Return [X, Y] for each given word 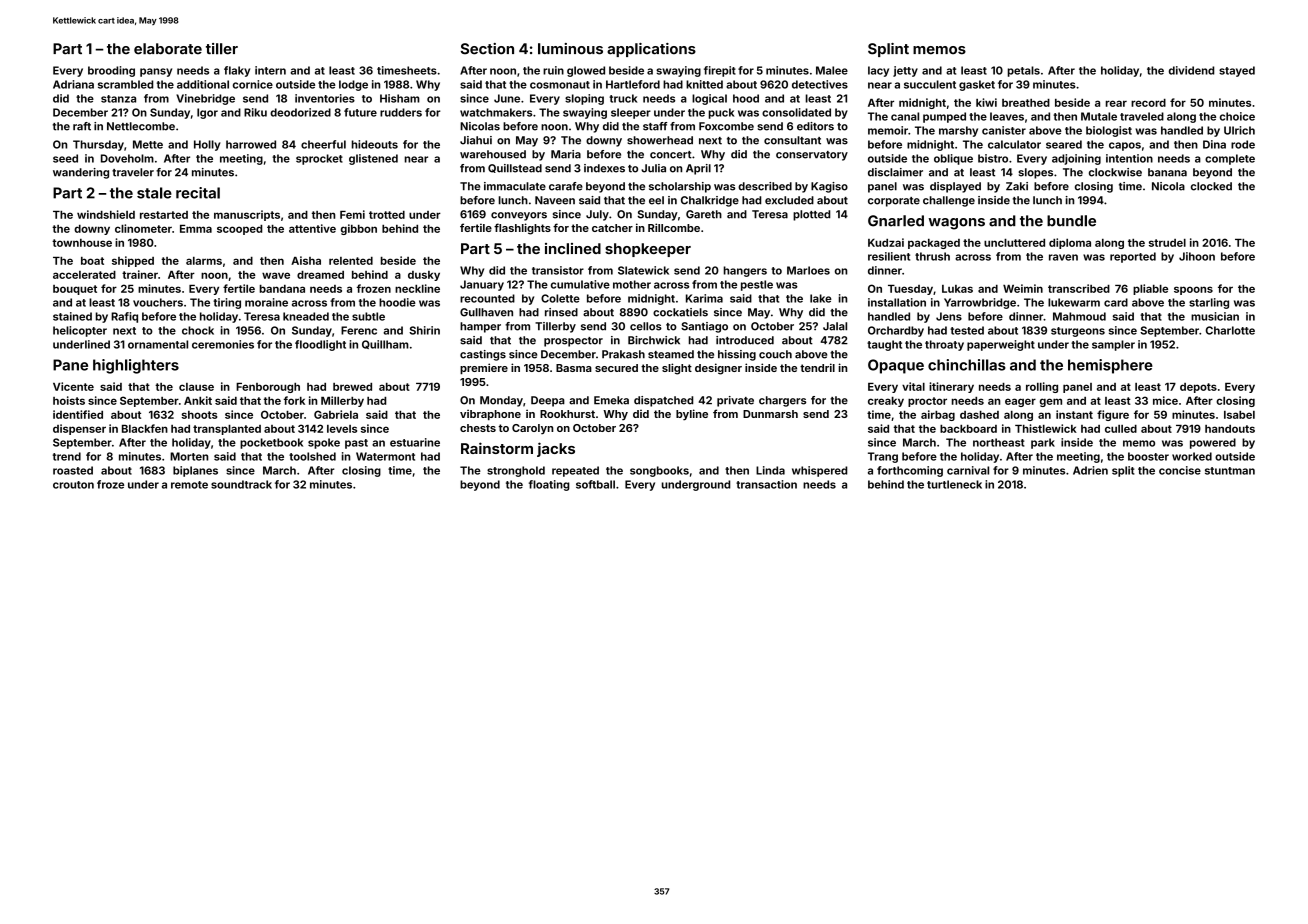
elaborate [168, 49]
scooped [239, 230]
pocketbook [271, 443]
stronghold [516, 471]
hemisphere [1110, 366]
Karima [704, 298]
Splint [888, 50]
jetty [905, 71]
